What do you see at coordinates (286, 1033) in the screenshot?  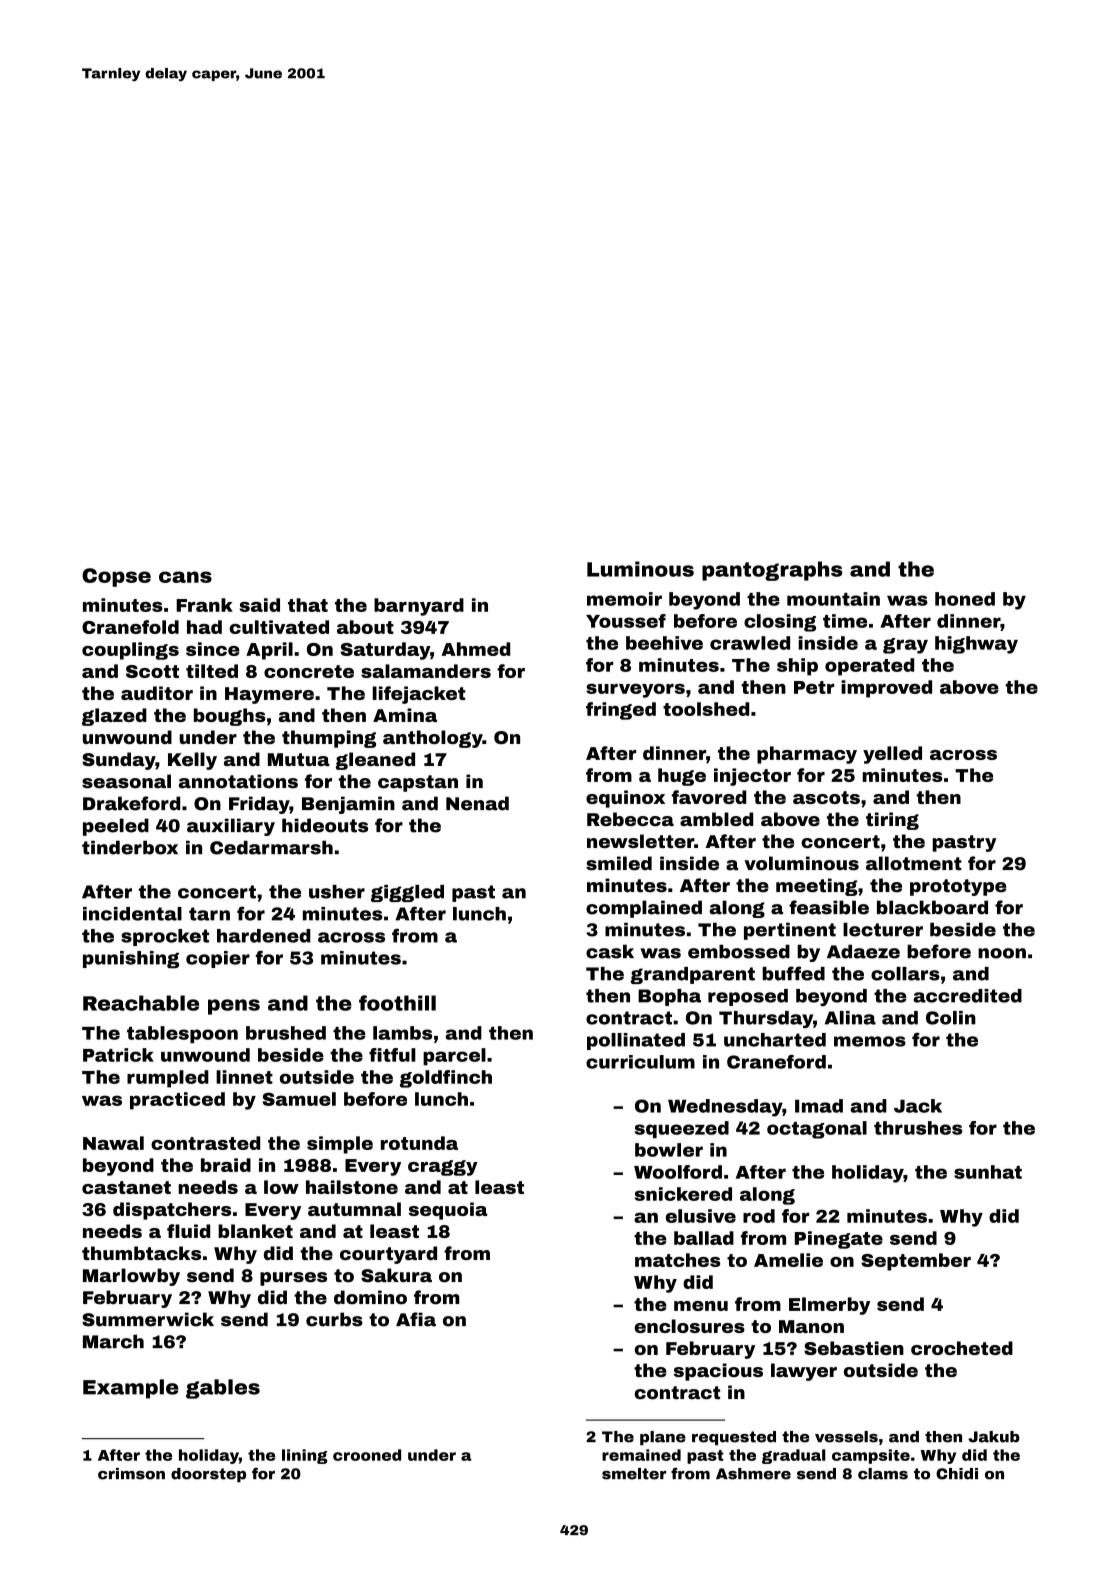 I see `brushed` at bounding box center [286, 1033].
